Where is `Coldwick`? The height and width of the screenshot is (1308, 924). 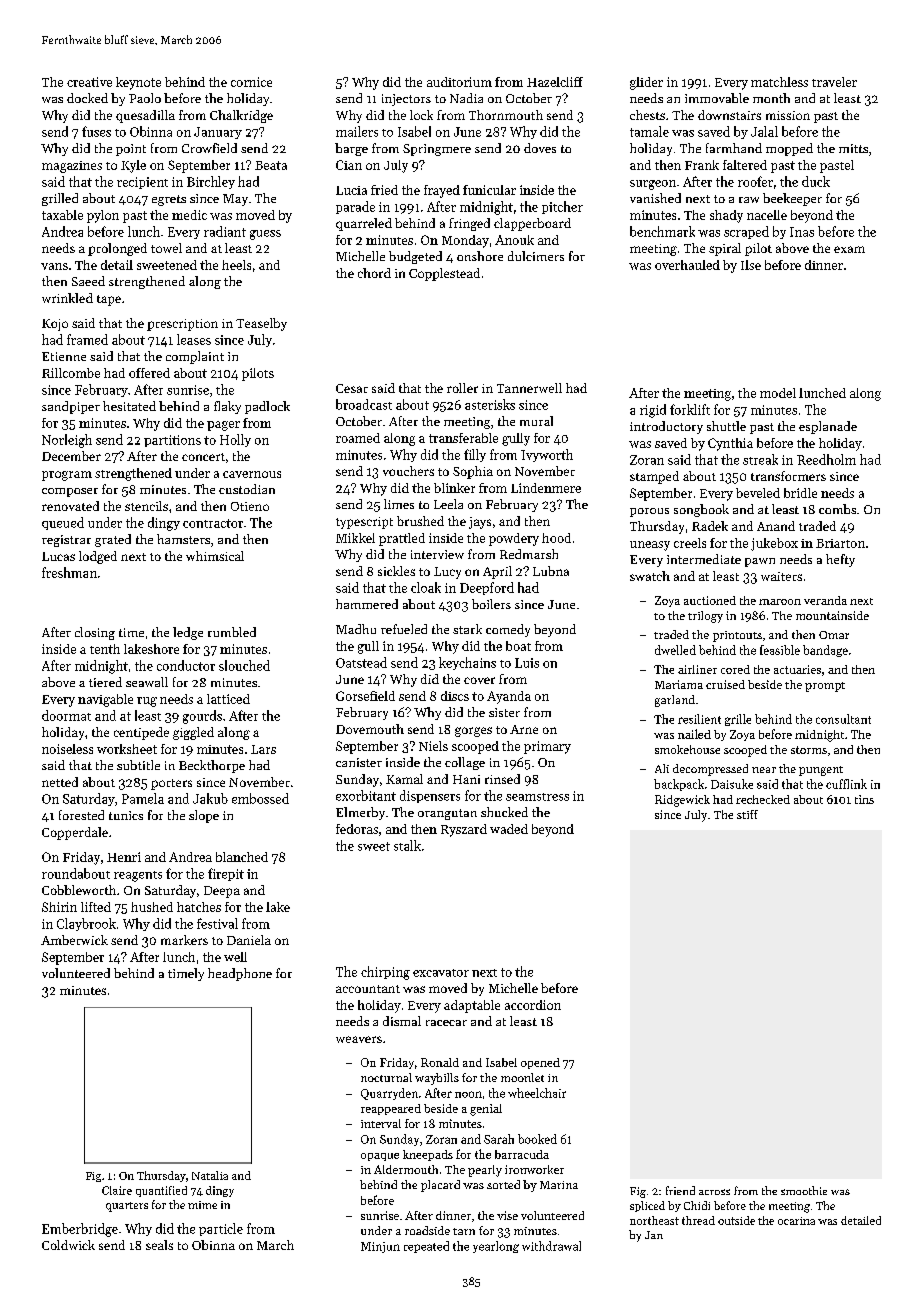
Coldwick is located at coordinates (68, 1245).
